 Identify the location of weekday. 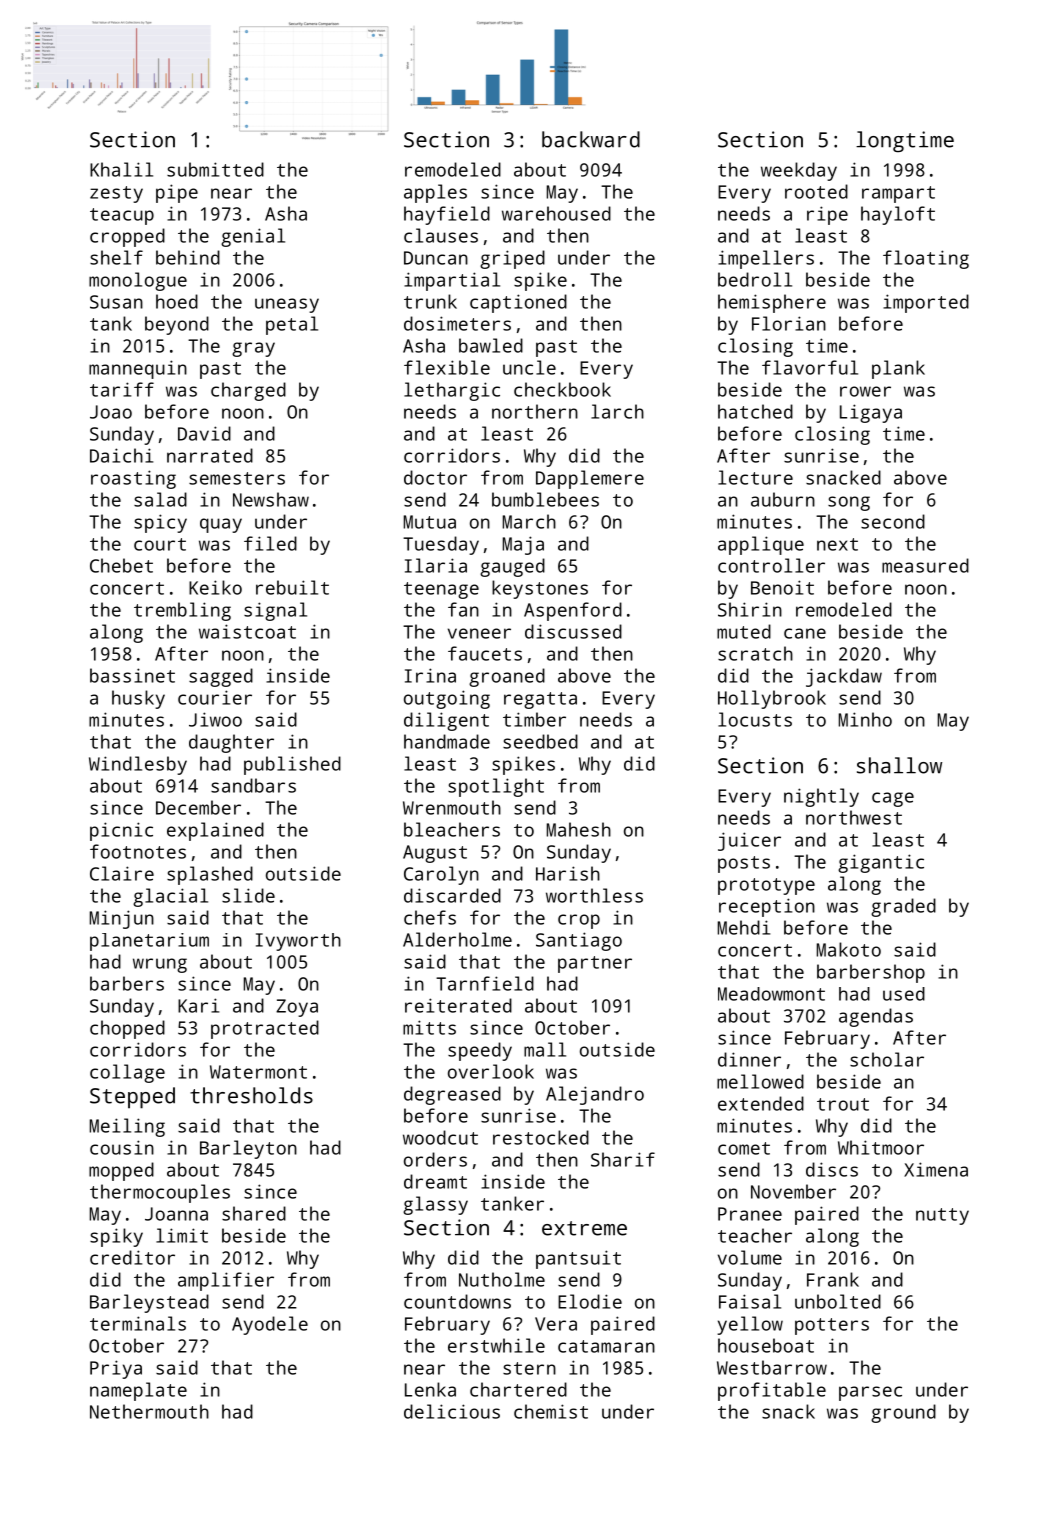
(799, 171).
